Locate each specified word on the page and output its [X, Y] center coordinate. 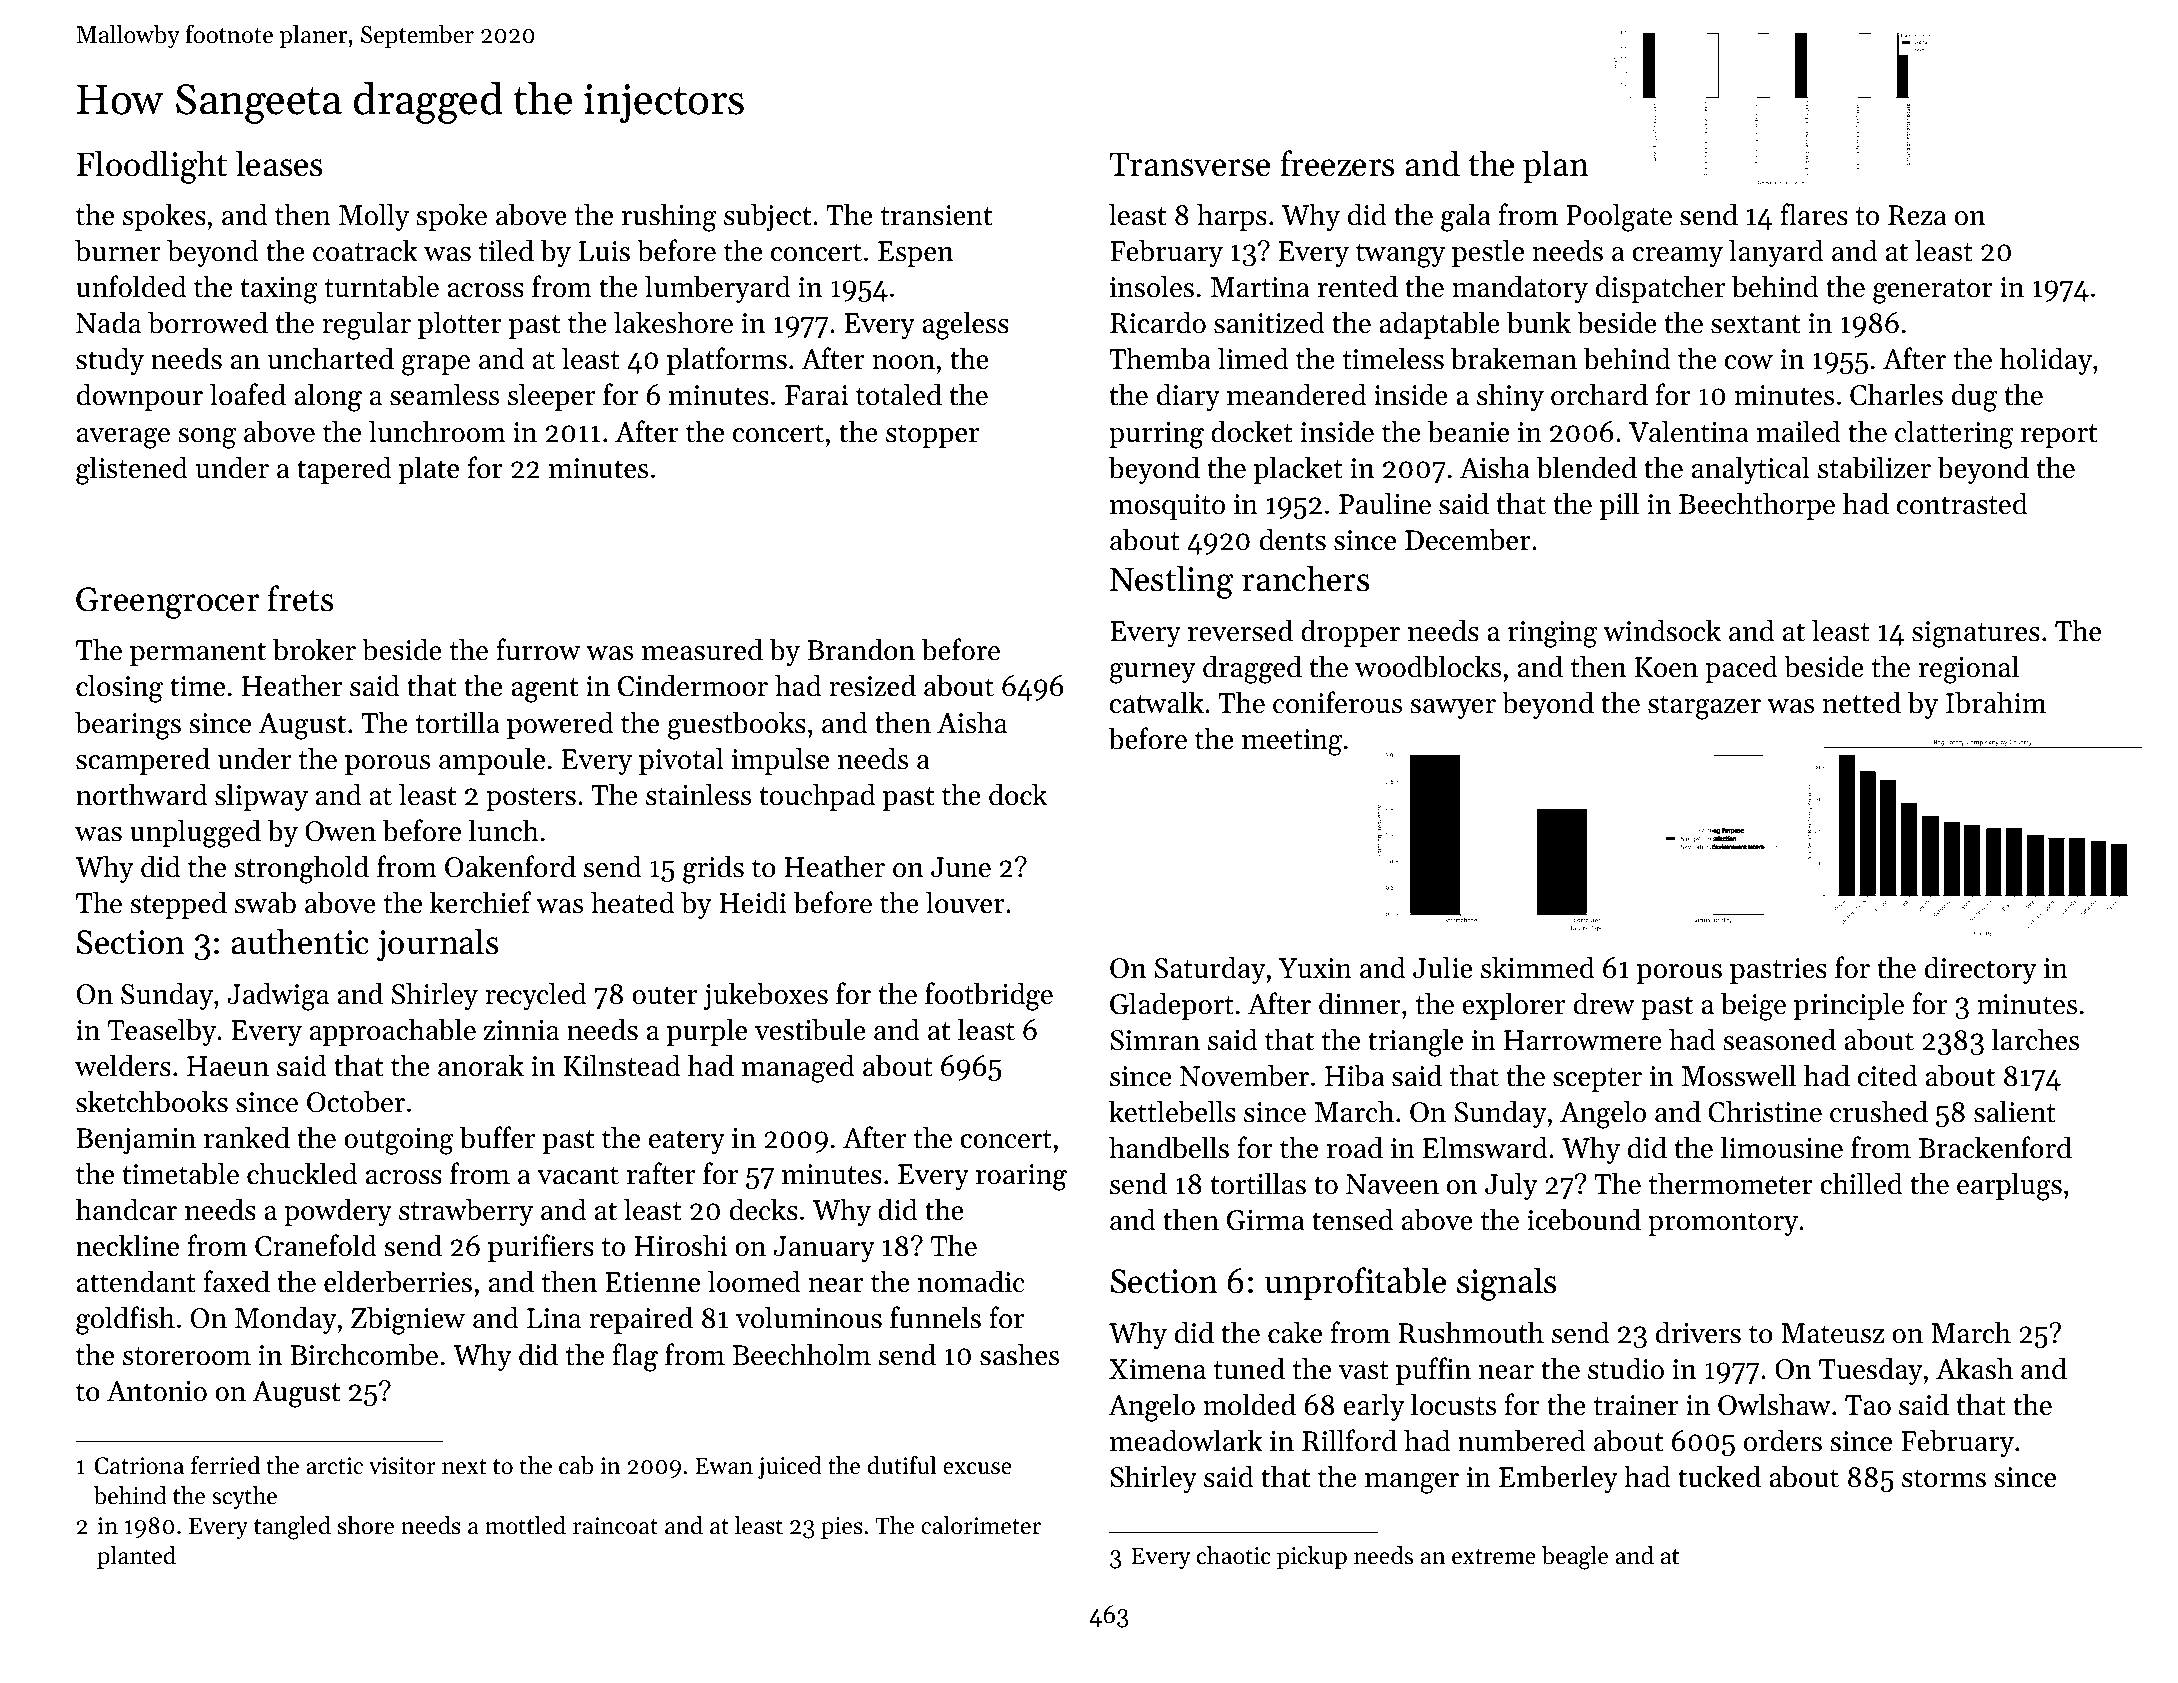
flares [1814, 214]
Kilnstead [622, 1065]
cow [1749, 362]
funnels [935, 1317]
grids [713, 869]
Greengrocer [168, 603]
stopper [932, 436]
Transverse [1189, 164]
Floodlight [151, 167]
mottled [525, 1525]
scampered [143, 761]
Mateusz [1832, 1333]
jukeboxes [766, 996]
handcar [126, 1209]
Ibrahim [1996, 702]
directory [1981, 970]
